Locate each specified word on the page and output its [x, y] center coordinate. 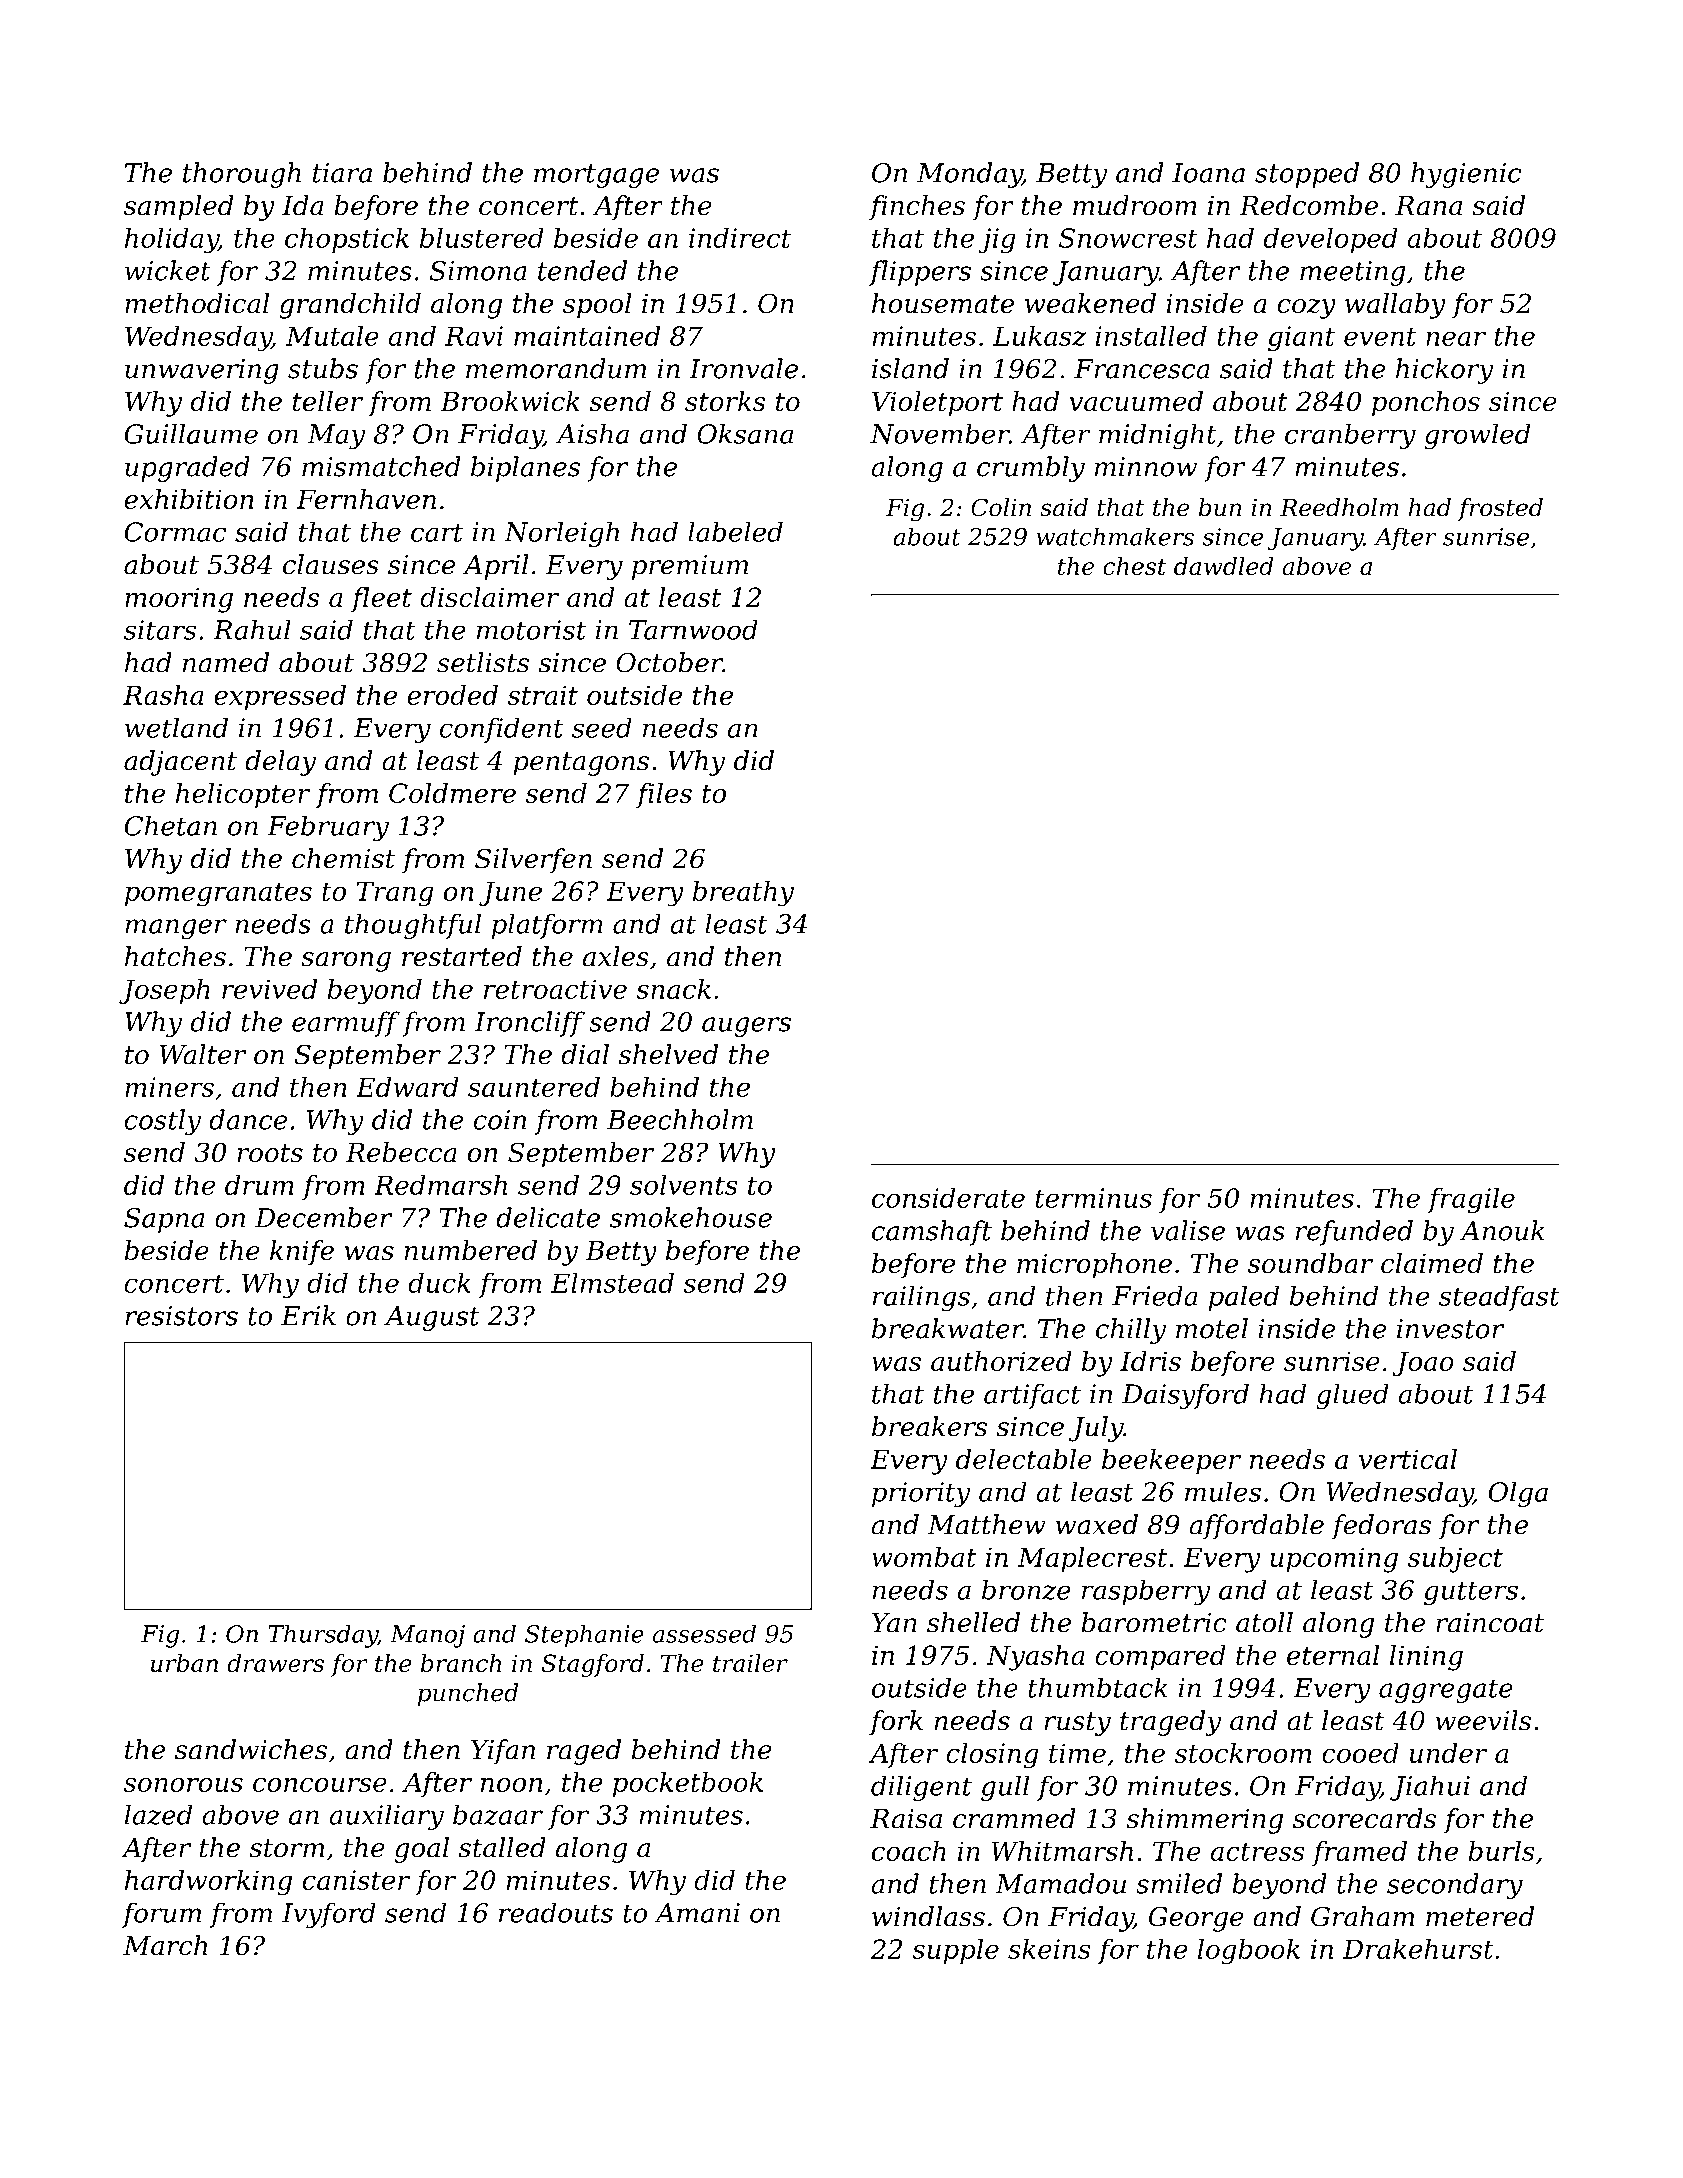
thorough [242, 175]
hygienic [1466, 175]
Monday [969, 175]
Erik [308, 1315]
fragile [1471, 1200]
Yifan [503, 1752]
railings [921, 1298]
